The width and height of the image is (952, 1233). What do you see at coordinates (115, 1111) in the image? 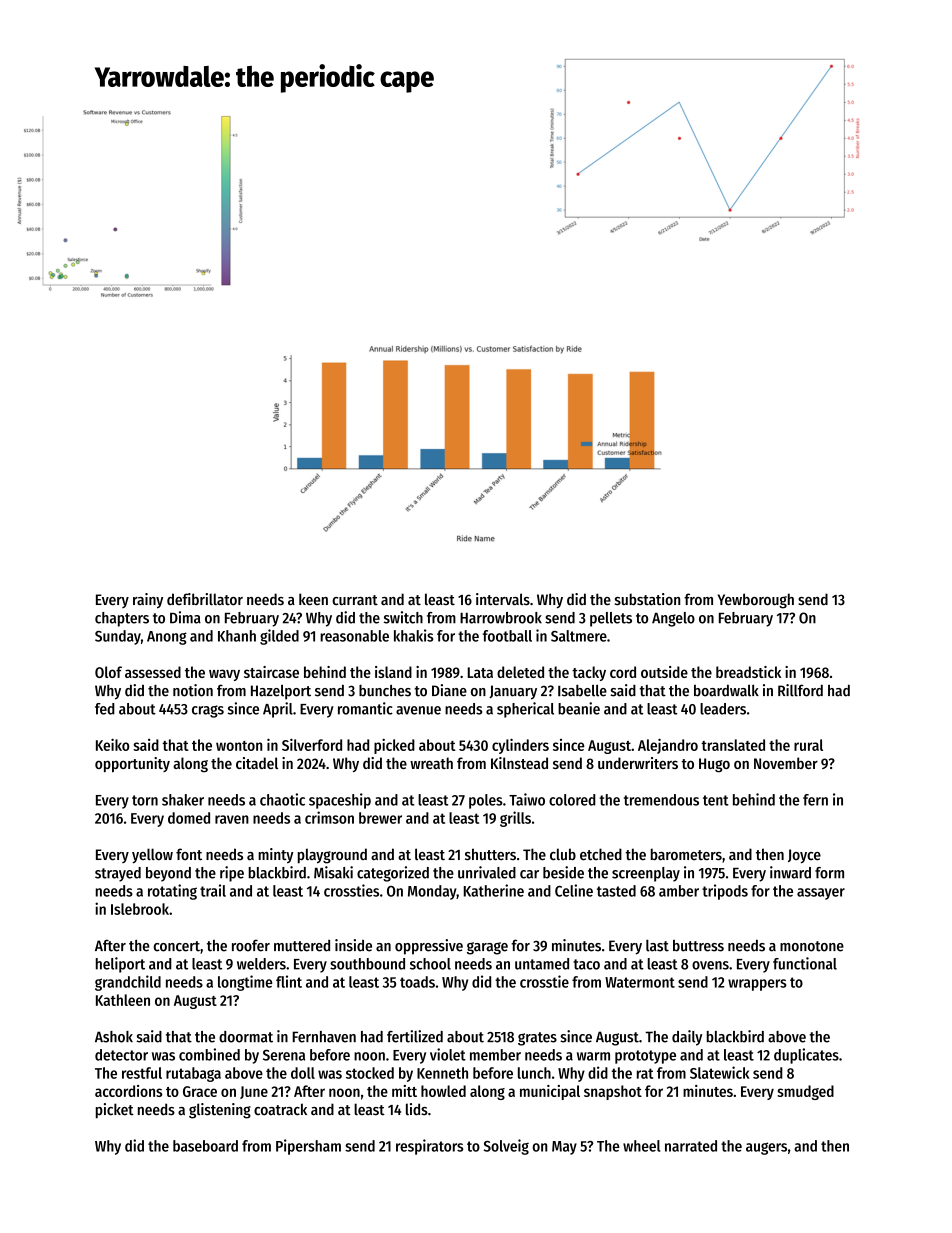
I see `picket` at bounding box center [115, 1111].
